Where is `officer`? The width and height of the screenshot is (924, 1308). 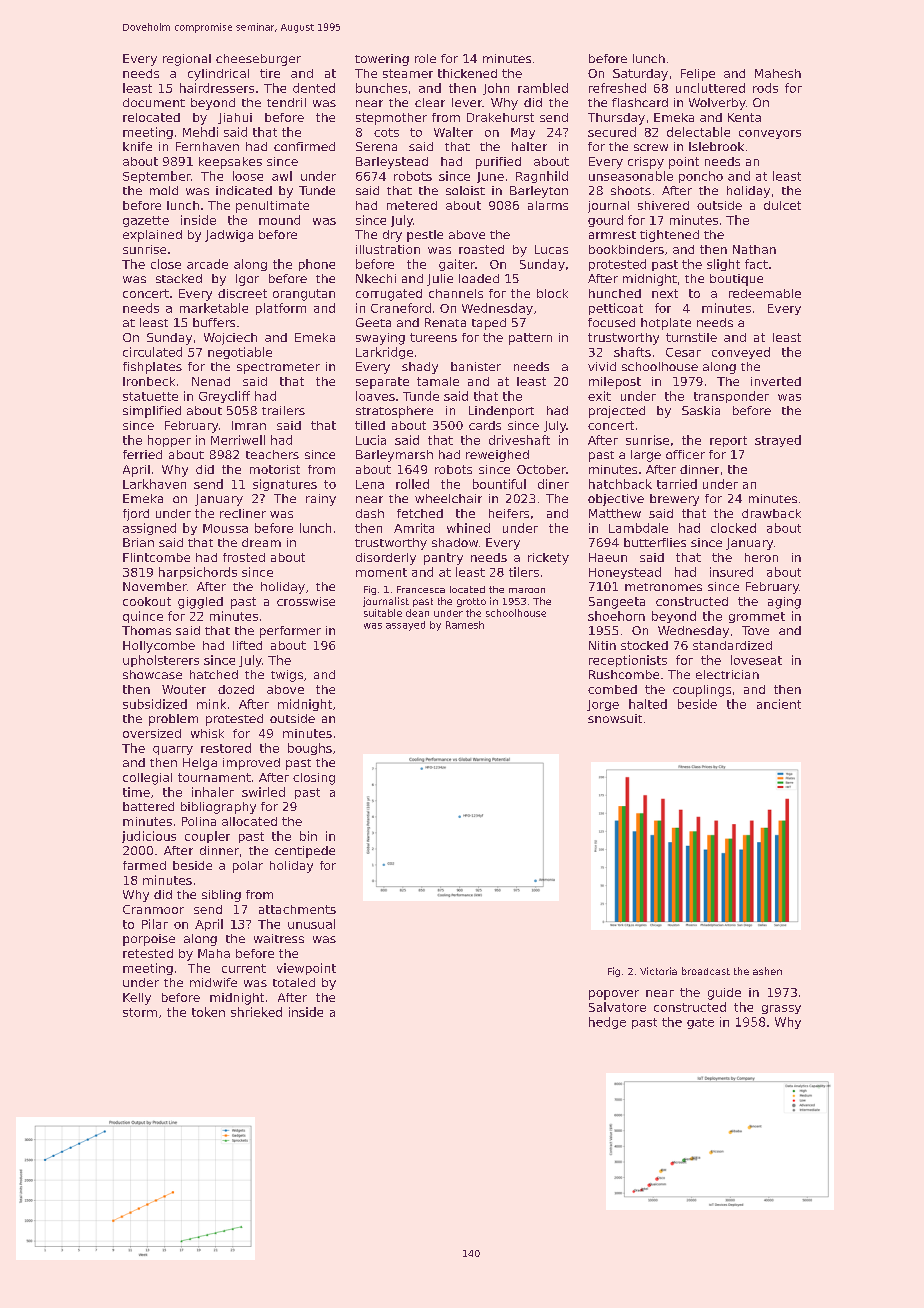
officer is located at coordinates (685, 454).
